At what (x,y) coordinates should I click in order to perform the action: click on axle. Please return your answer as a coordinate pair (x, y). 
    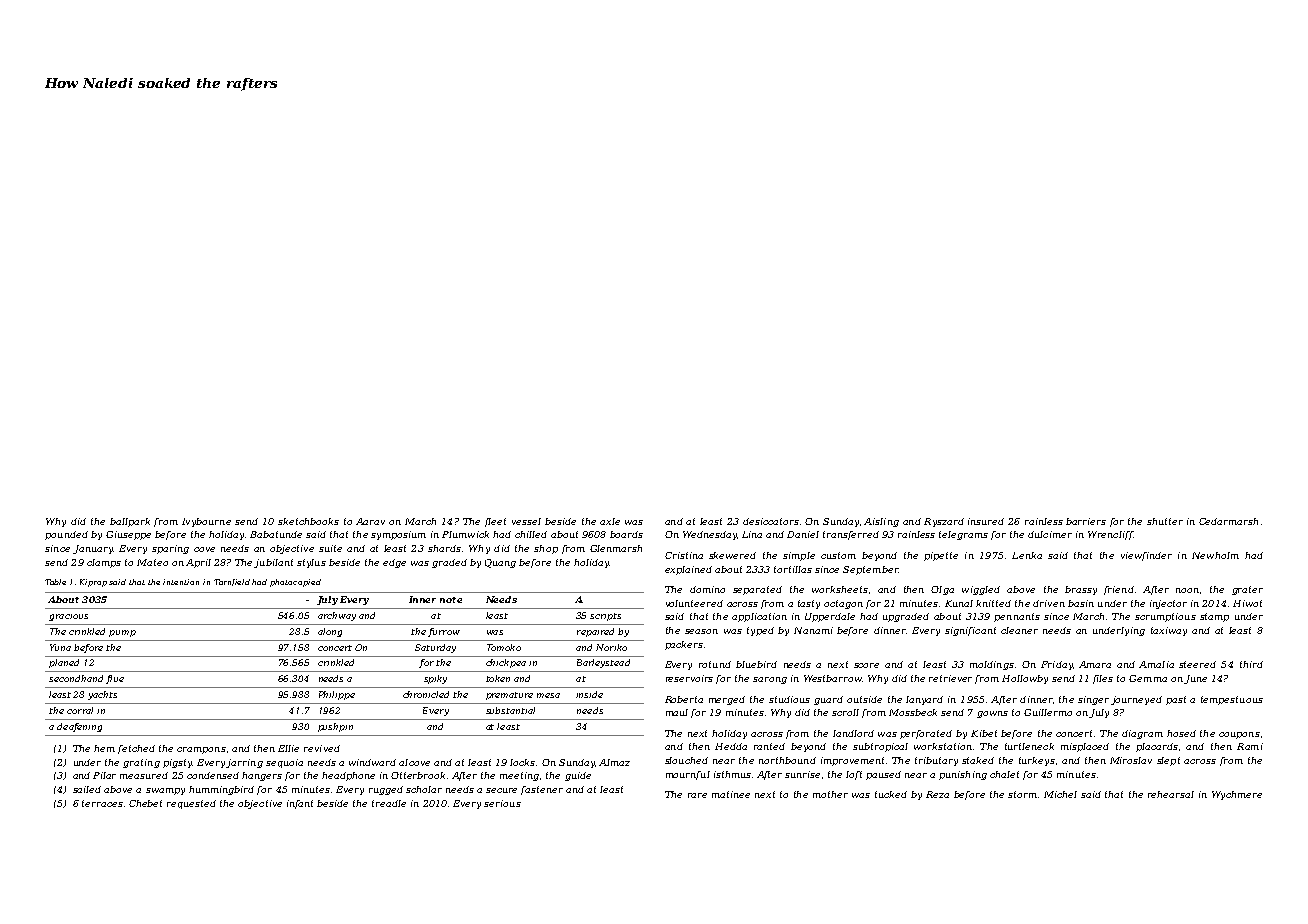
    Looking at the image, I should click on (610, 521).
